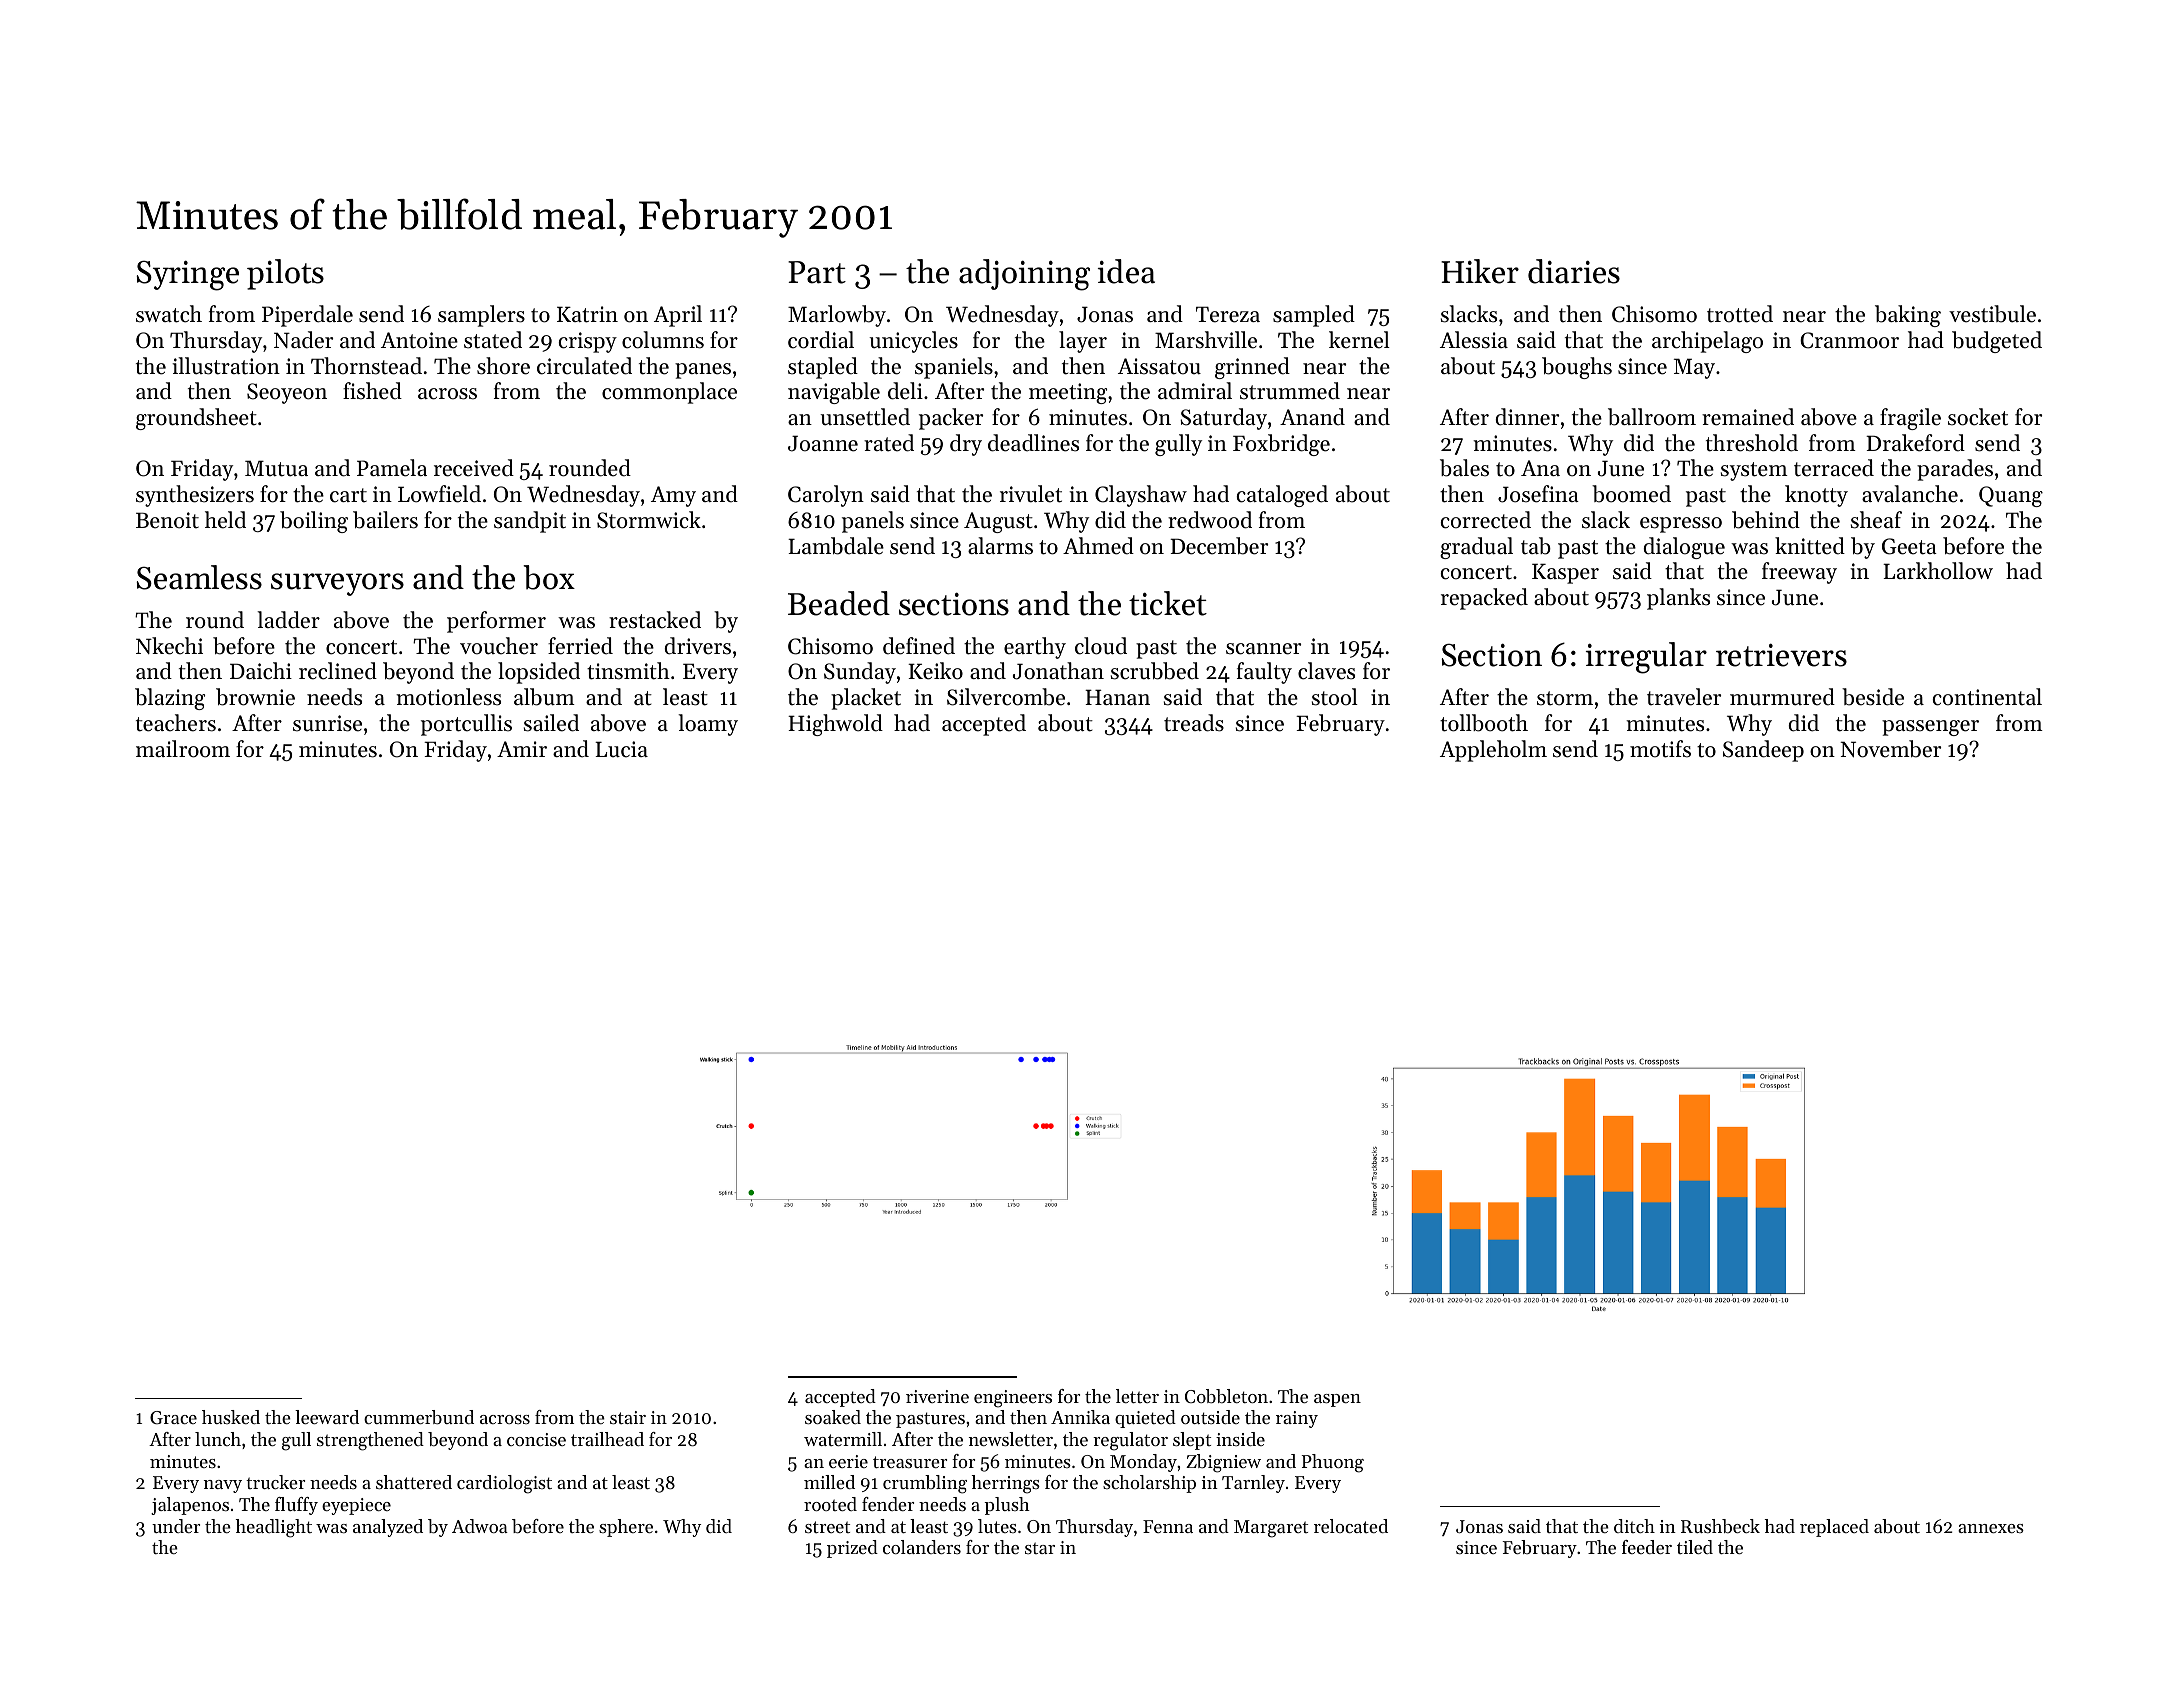 This screenshot has height=1683, width=2178. What do you see at coordinates (1987, 697) in the screenshot?
I see `continental` at bounding box center [1987, 697].
